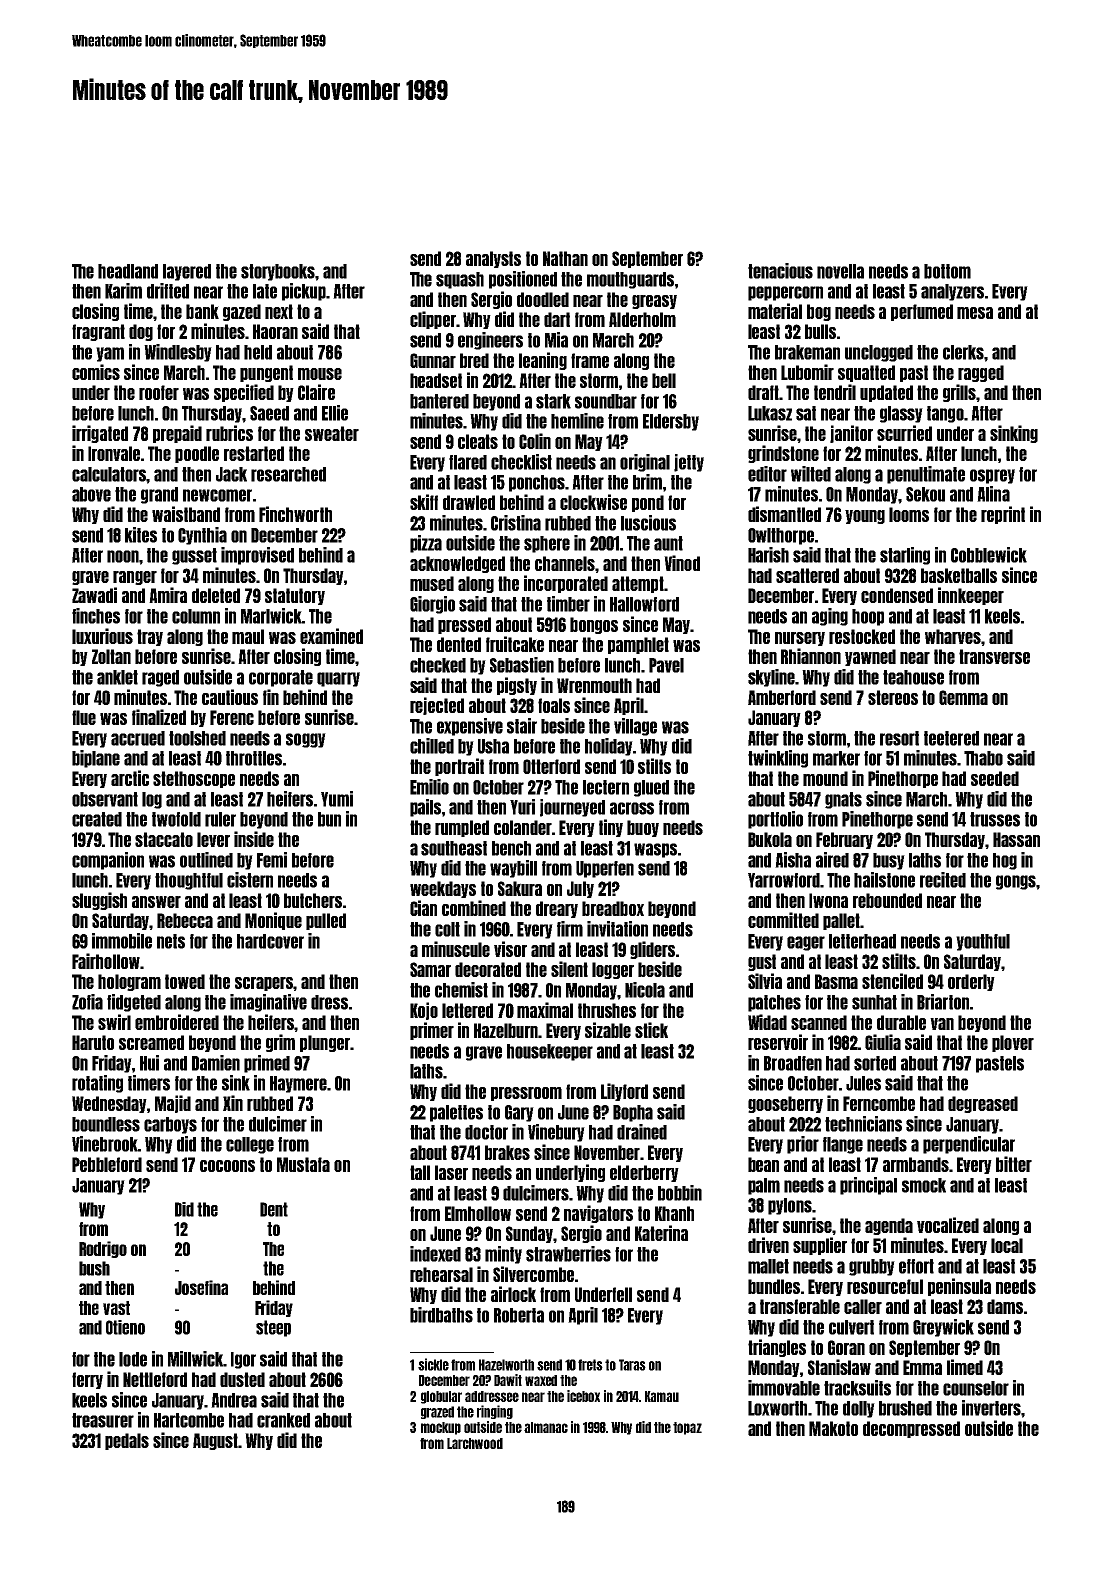 The width and height of the screenshot is (1114, 1576). Describe the element at coordinates (97, 1084) in the screenshot. I see `rotating` at that location.
